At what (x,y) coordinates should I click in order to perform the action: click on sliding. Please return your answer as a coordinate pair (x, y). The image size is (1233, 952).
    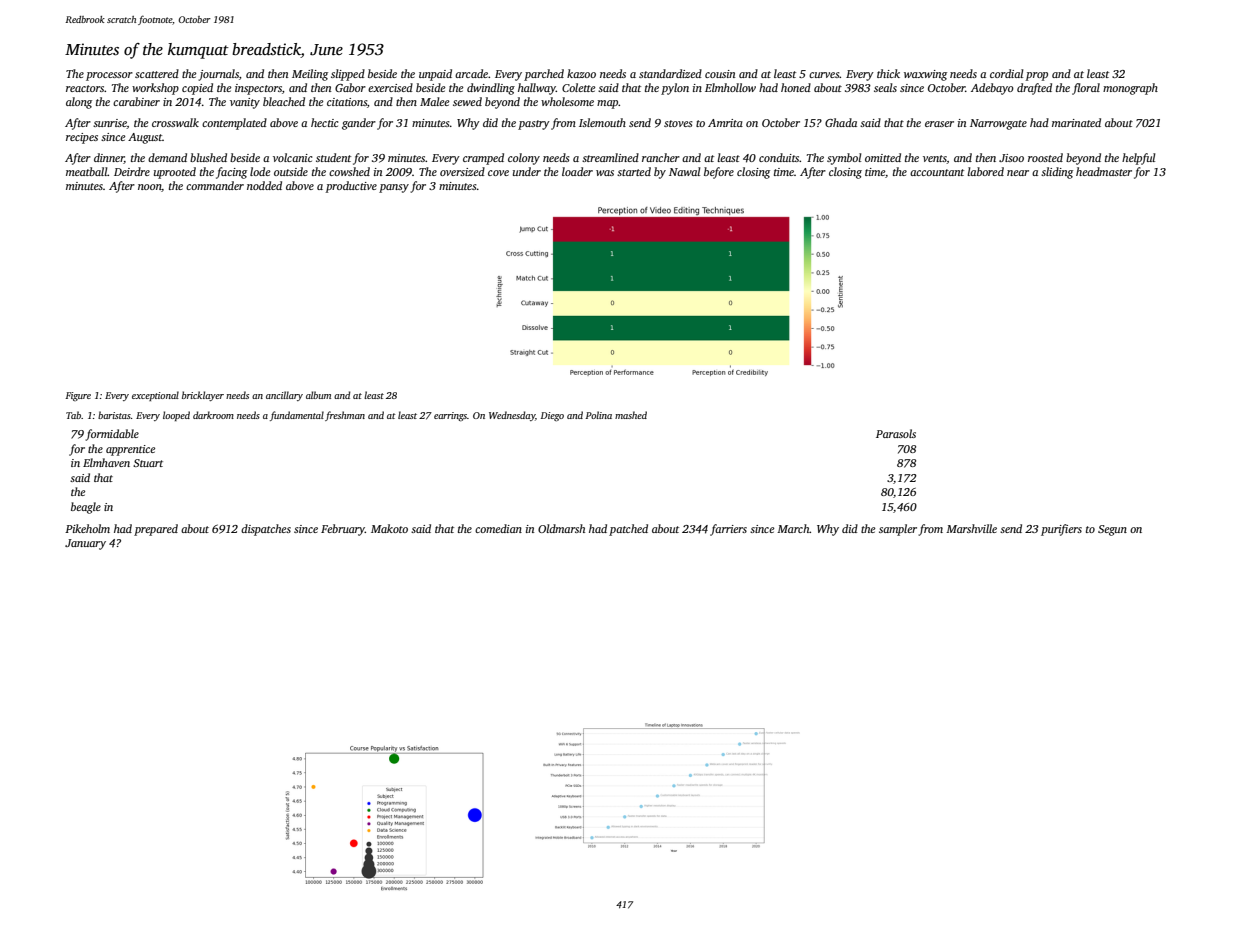
    Looking at the image, I should click on (1057, 173).
